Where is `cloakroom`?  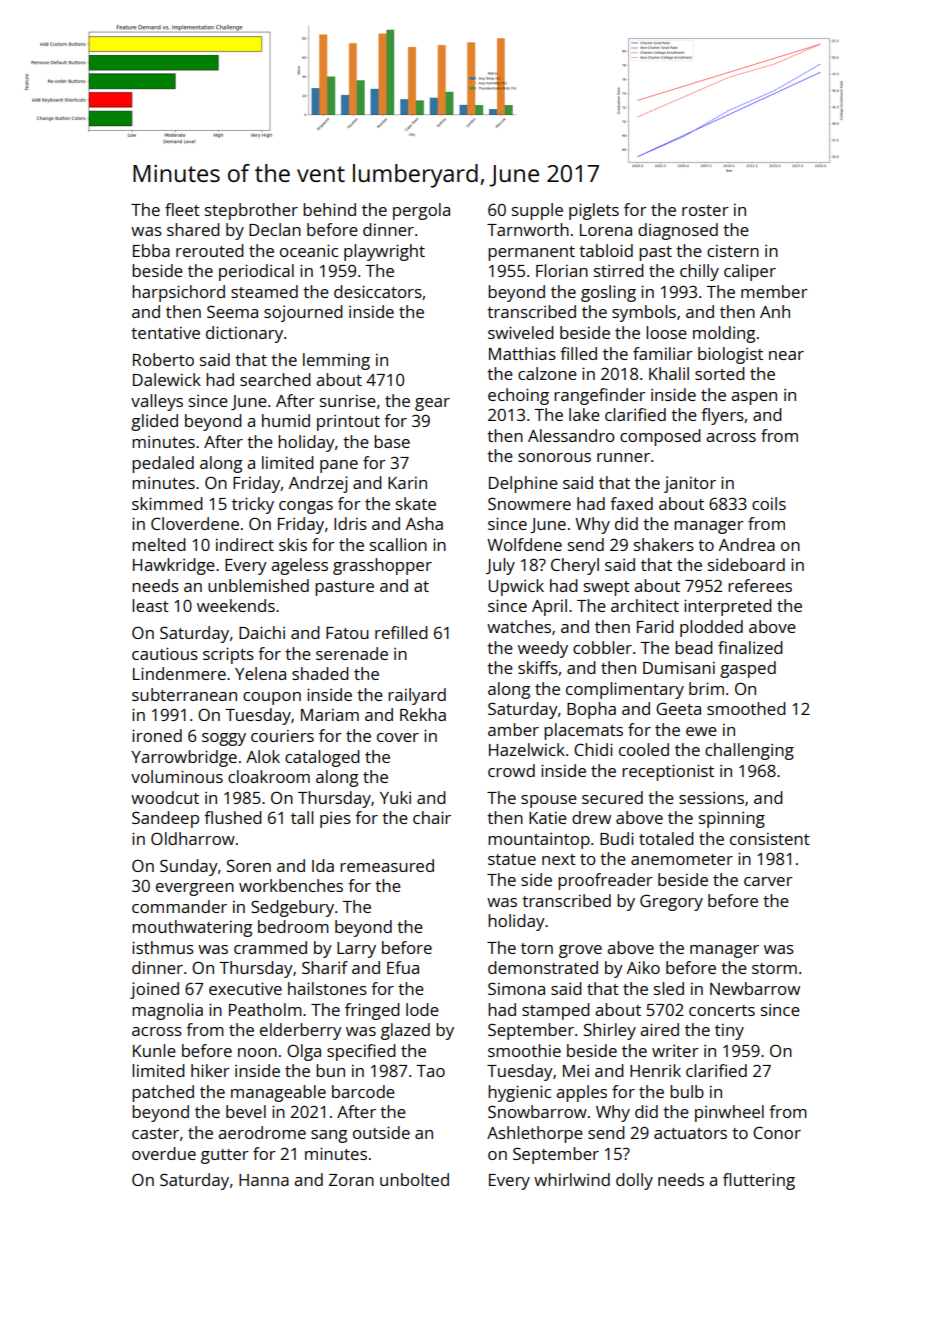 cloakroom is located at coordinates (269, 776).
